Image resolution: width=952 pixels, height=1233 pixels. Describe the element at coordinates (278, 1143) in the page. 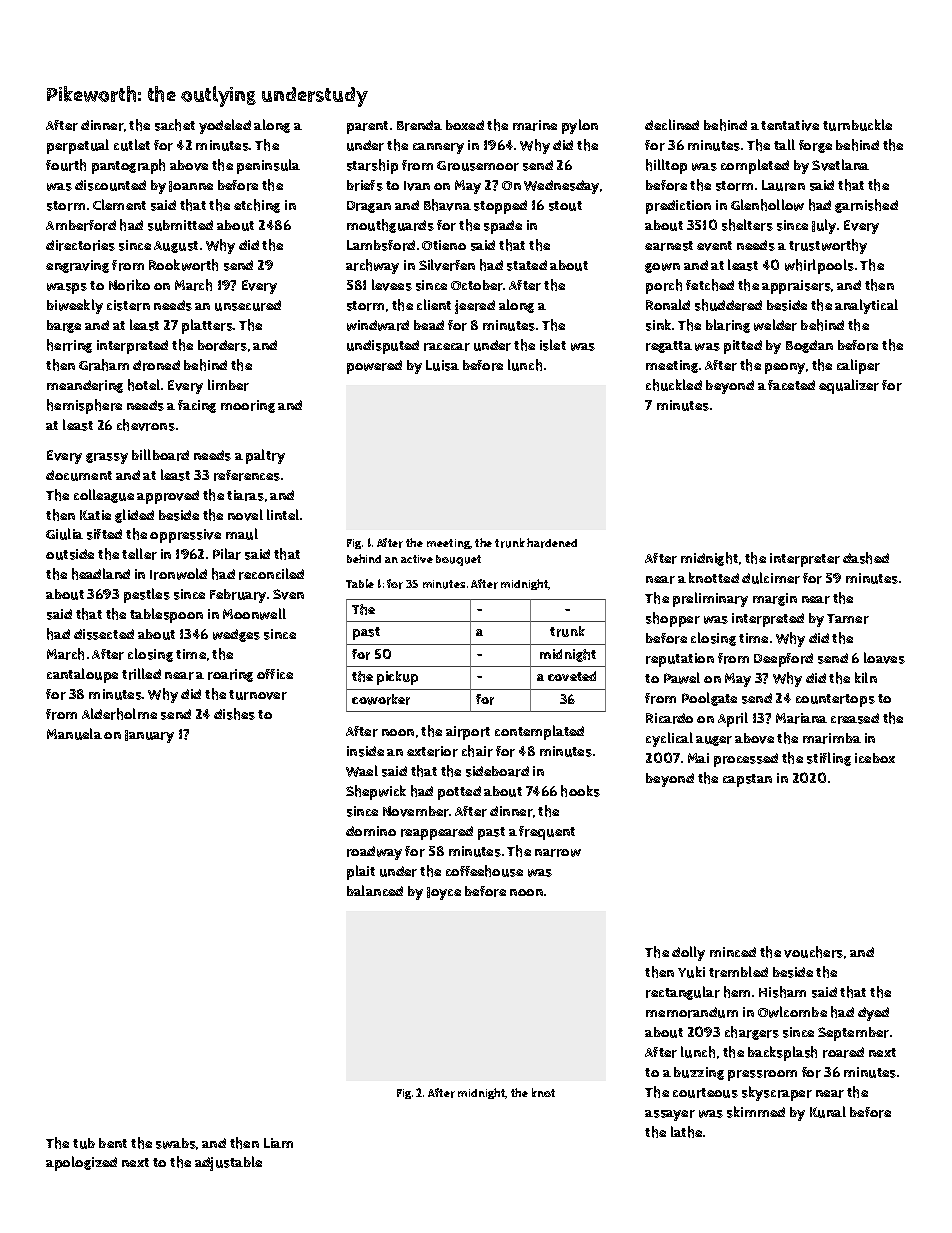

I see `Liam` at that location.
